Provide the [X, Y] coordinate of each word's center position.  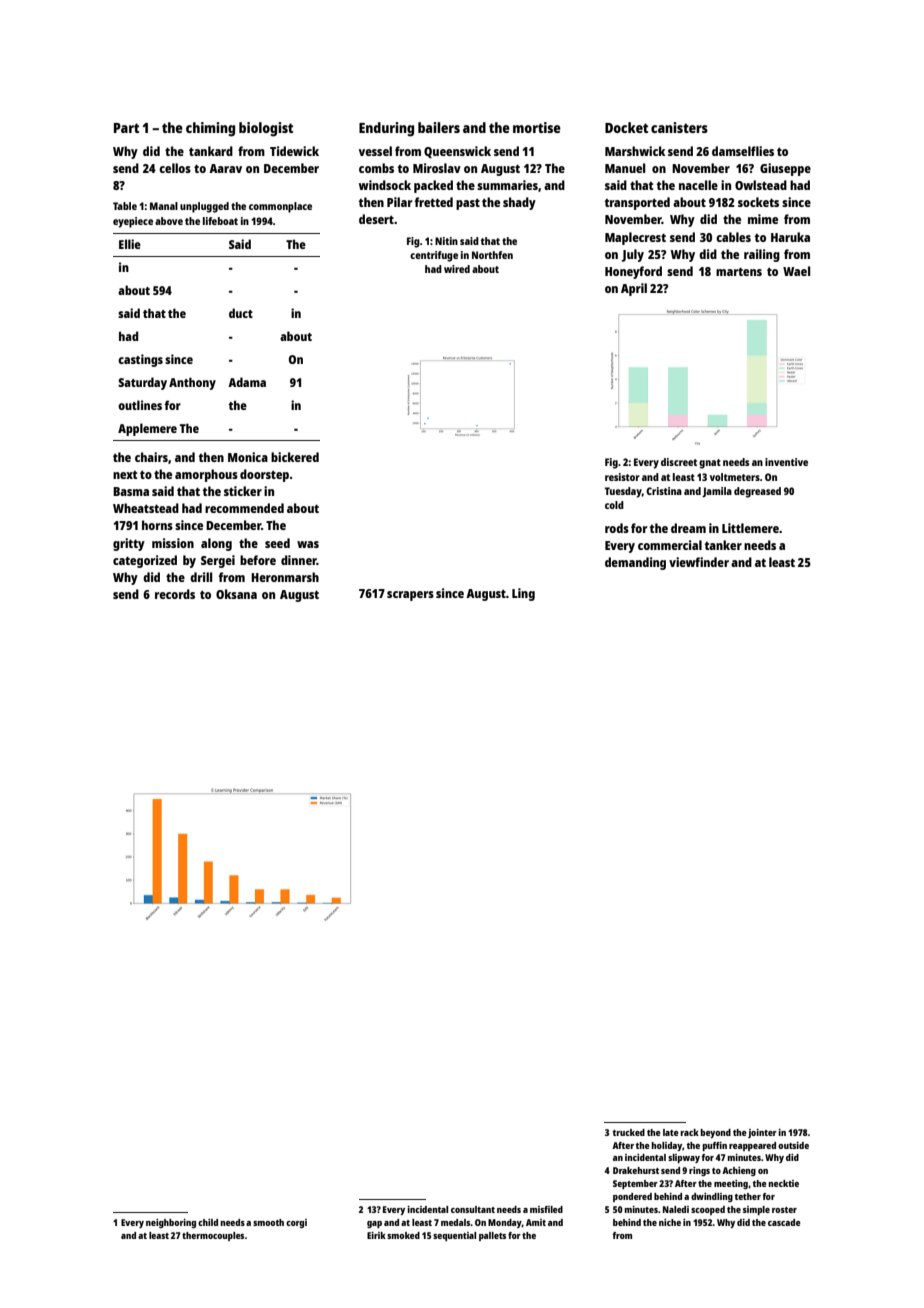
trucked [629, 1132]
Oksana [236, 594]
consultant [473, 1209]
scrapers [410, 596]
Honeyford [633, 272]
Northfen [492, 255]
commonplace [280, 207]
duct [241, 313]
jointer [762, 1133]
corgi [296, 1223]
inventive [786, 462]
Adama [247, 382]
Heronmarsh [285, 577]
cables [733, 237]
